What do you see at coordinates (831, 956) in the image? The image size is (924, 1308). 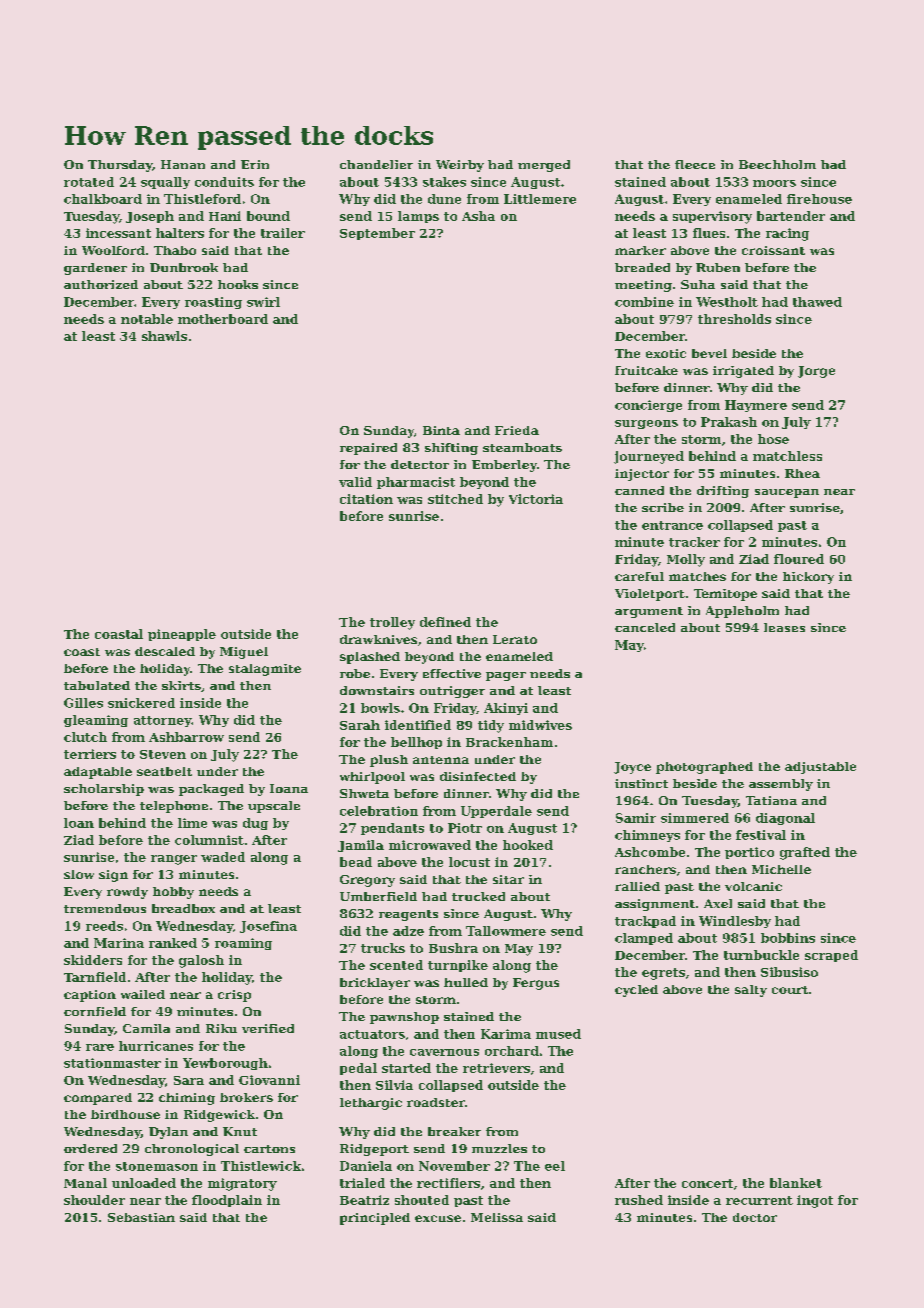 I see `scraped` at bounding box center [831, 956].
